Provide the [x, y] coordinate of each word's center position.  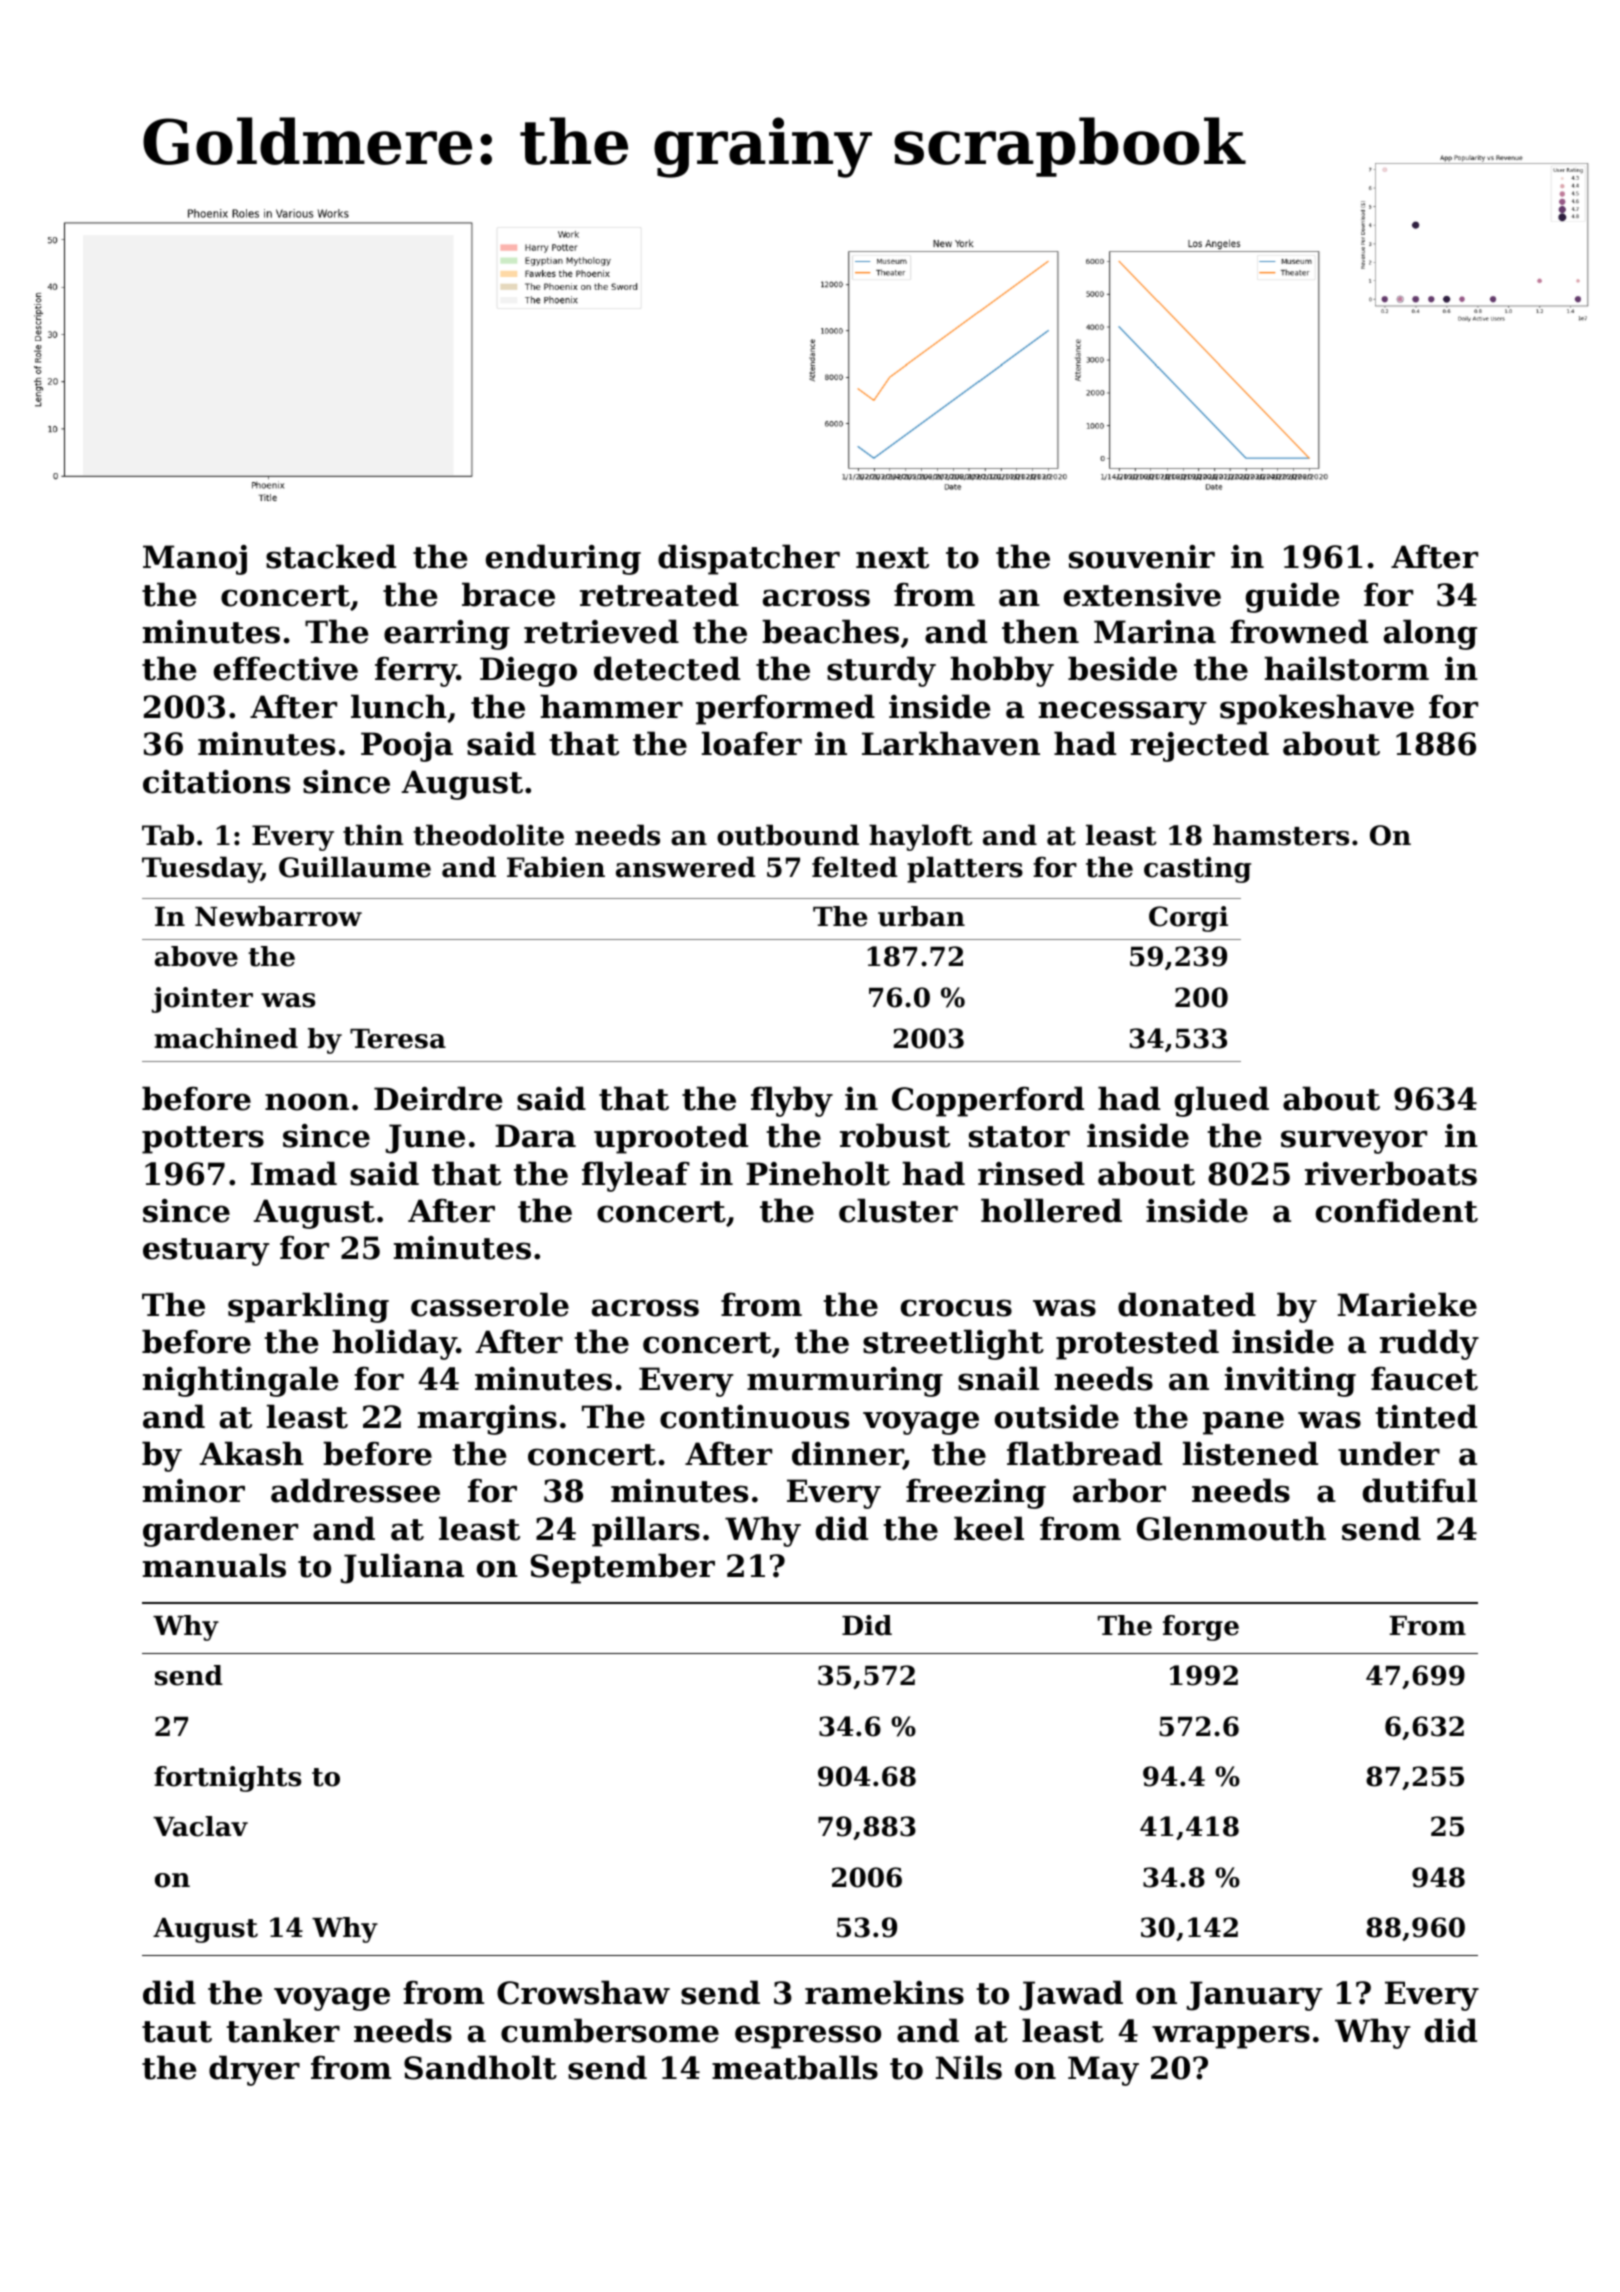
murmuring [845, 1382]
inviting [1290, 1382]
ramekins [884, 1992]
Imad [294, 1173]
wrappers [1231, 2037]
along [1430, 634]
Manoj [195, 560]
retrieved [601, 631]
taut [177, 2032]
